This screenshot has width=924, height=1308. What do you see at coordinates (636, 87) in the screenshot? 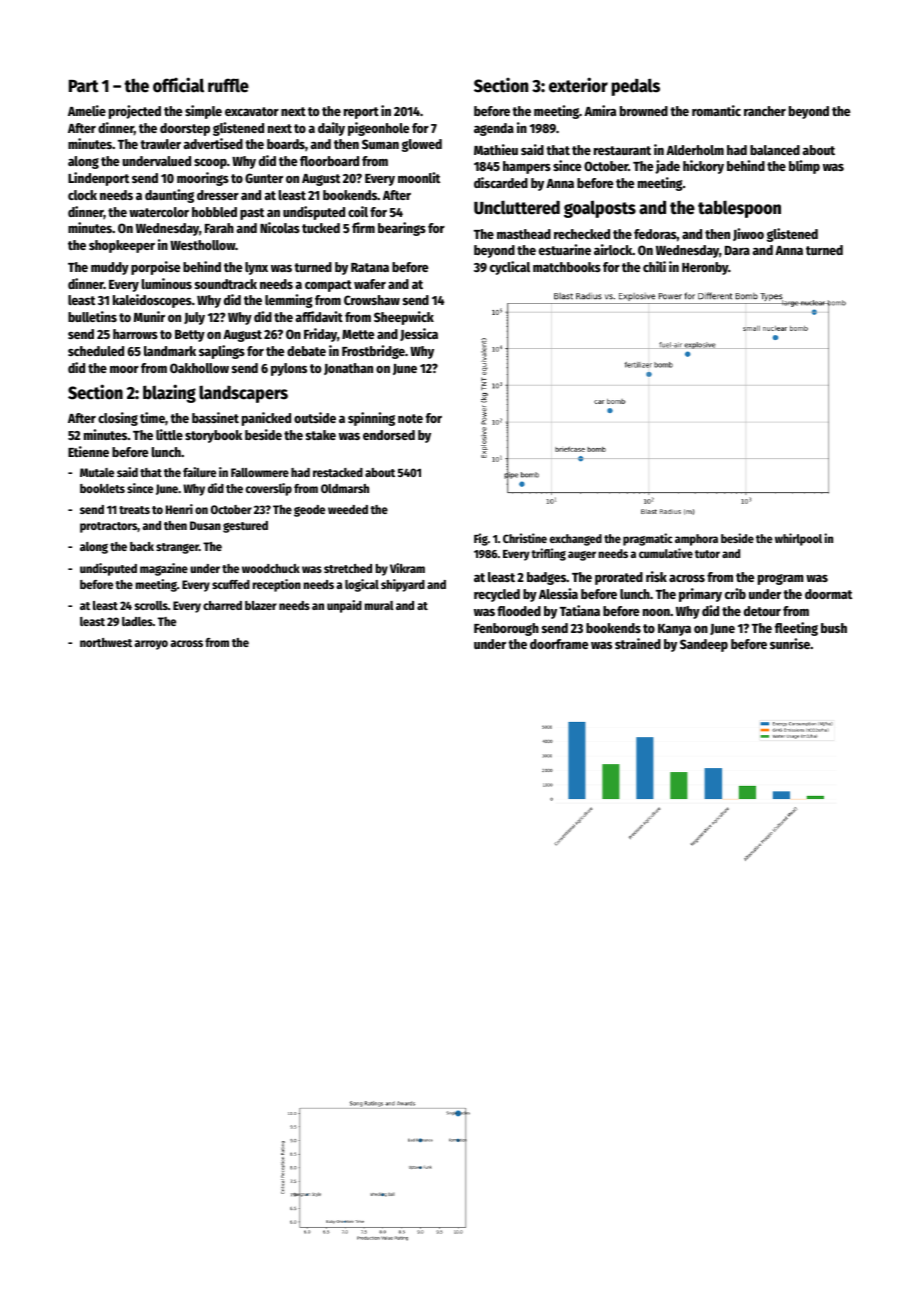
I see `pedals` at bounding box center [636, 87].
